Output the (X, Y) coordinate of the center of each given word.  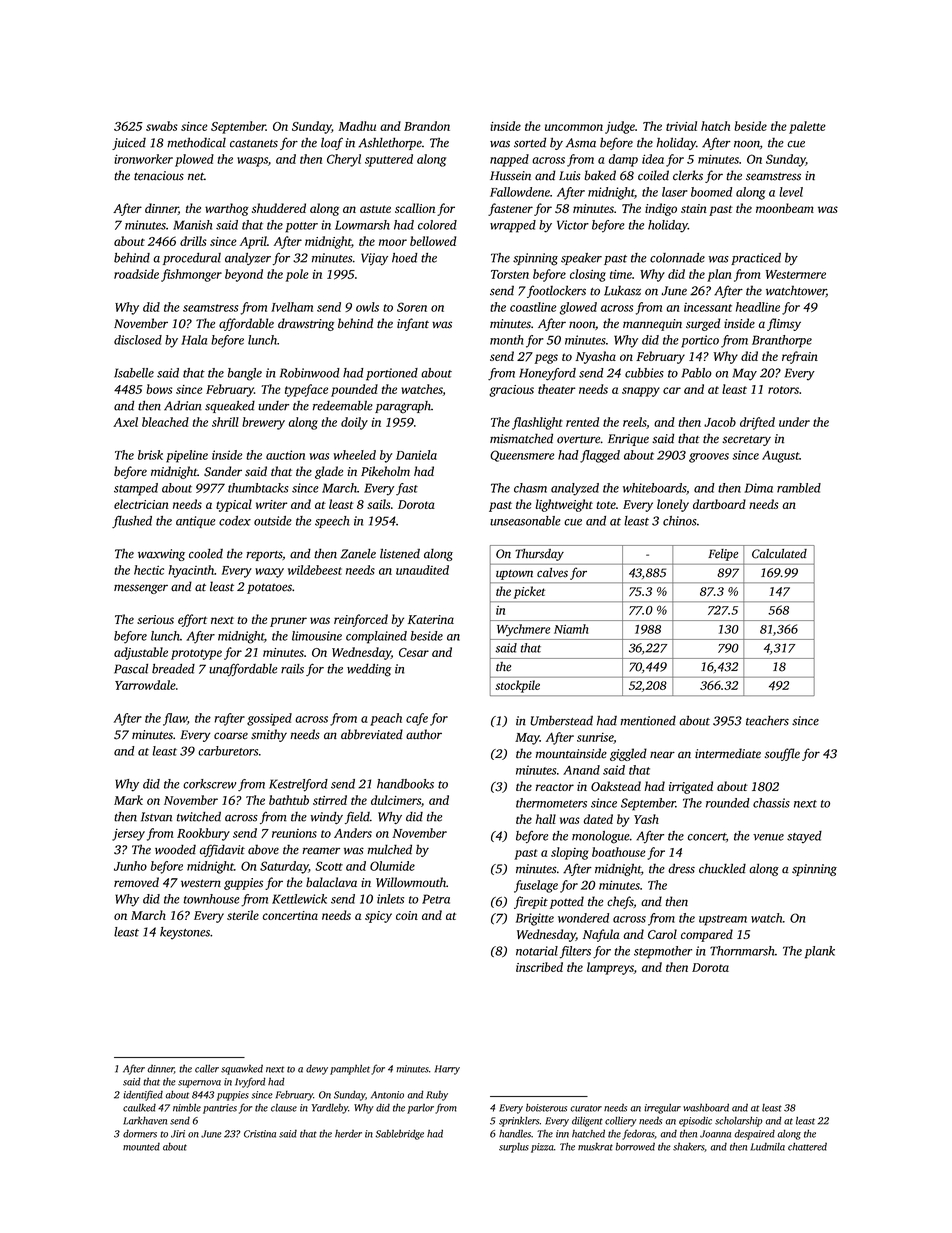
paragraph (403, 407)
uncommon (574, 127)
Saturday (284, 867)
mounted (141, 1146)
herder (348, 1134)
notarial (537, 951)
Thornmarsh (742, 951)
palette (807, 127)
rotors (783, 390)
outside (273, 521)
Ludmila (768, 1146)
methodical (196, 142)
